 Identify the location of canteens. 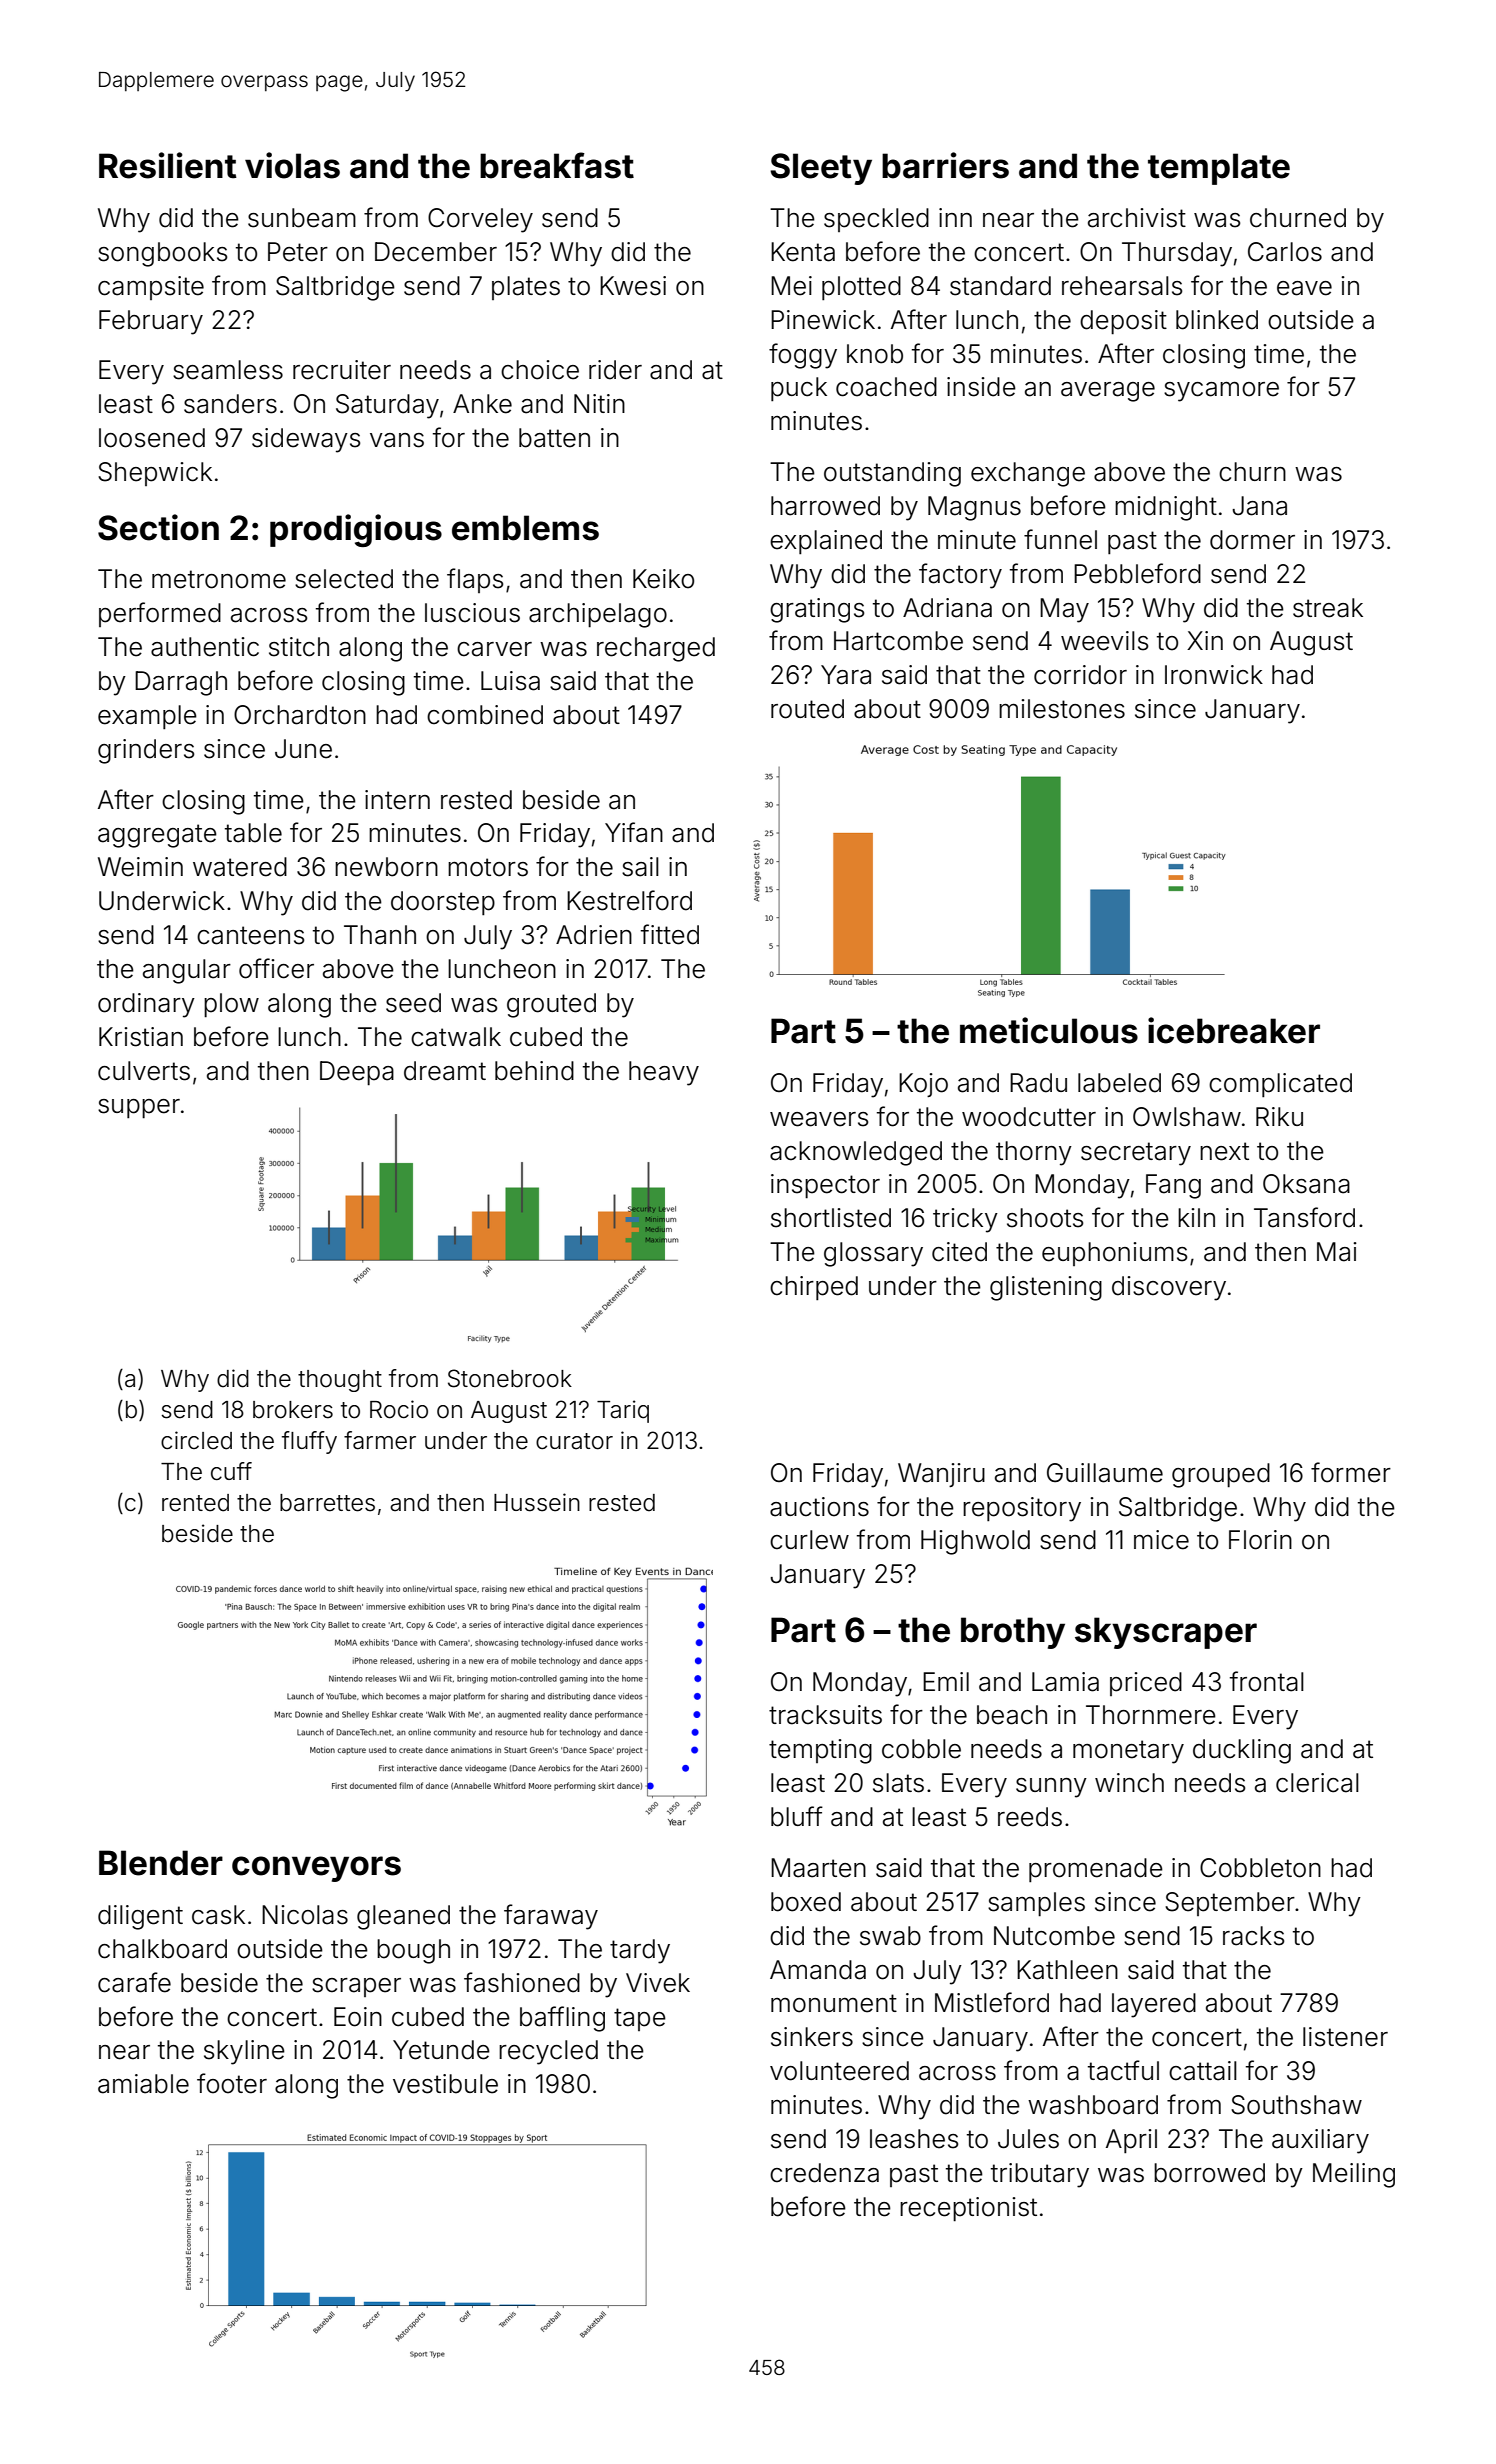
(250, 935).
